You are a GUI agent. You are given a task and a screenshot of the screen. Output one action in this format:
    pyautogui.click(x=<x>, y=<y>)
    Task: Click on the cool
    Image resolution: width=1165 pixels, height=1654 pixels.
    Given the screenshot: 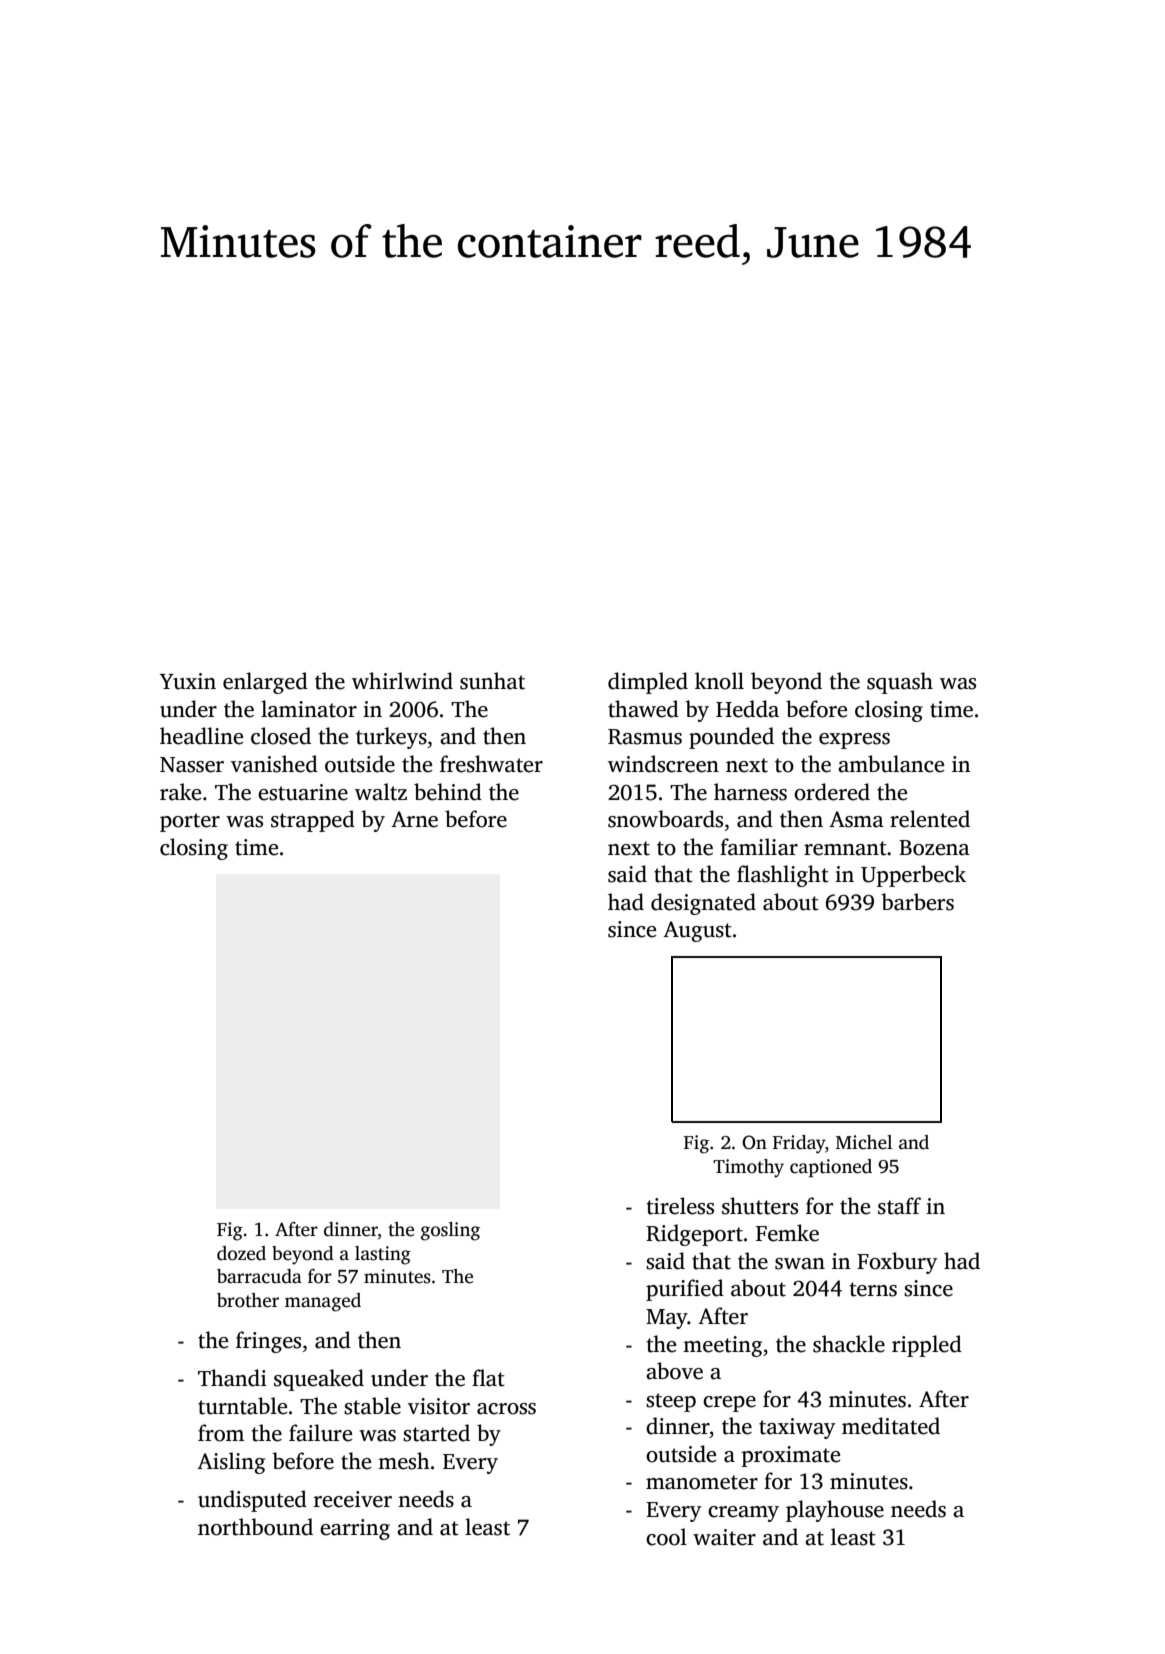 What is the action you would take?
    pyautogui.click(x=666, y=1537)
